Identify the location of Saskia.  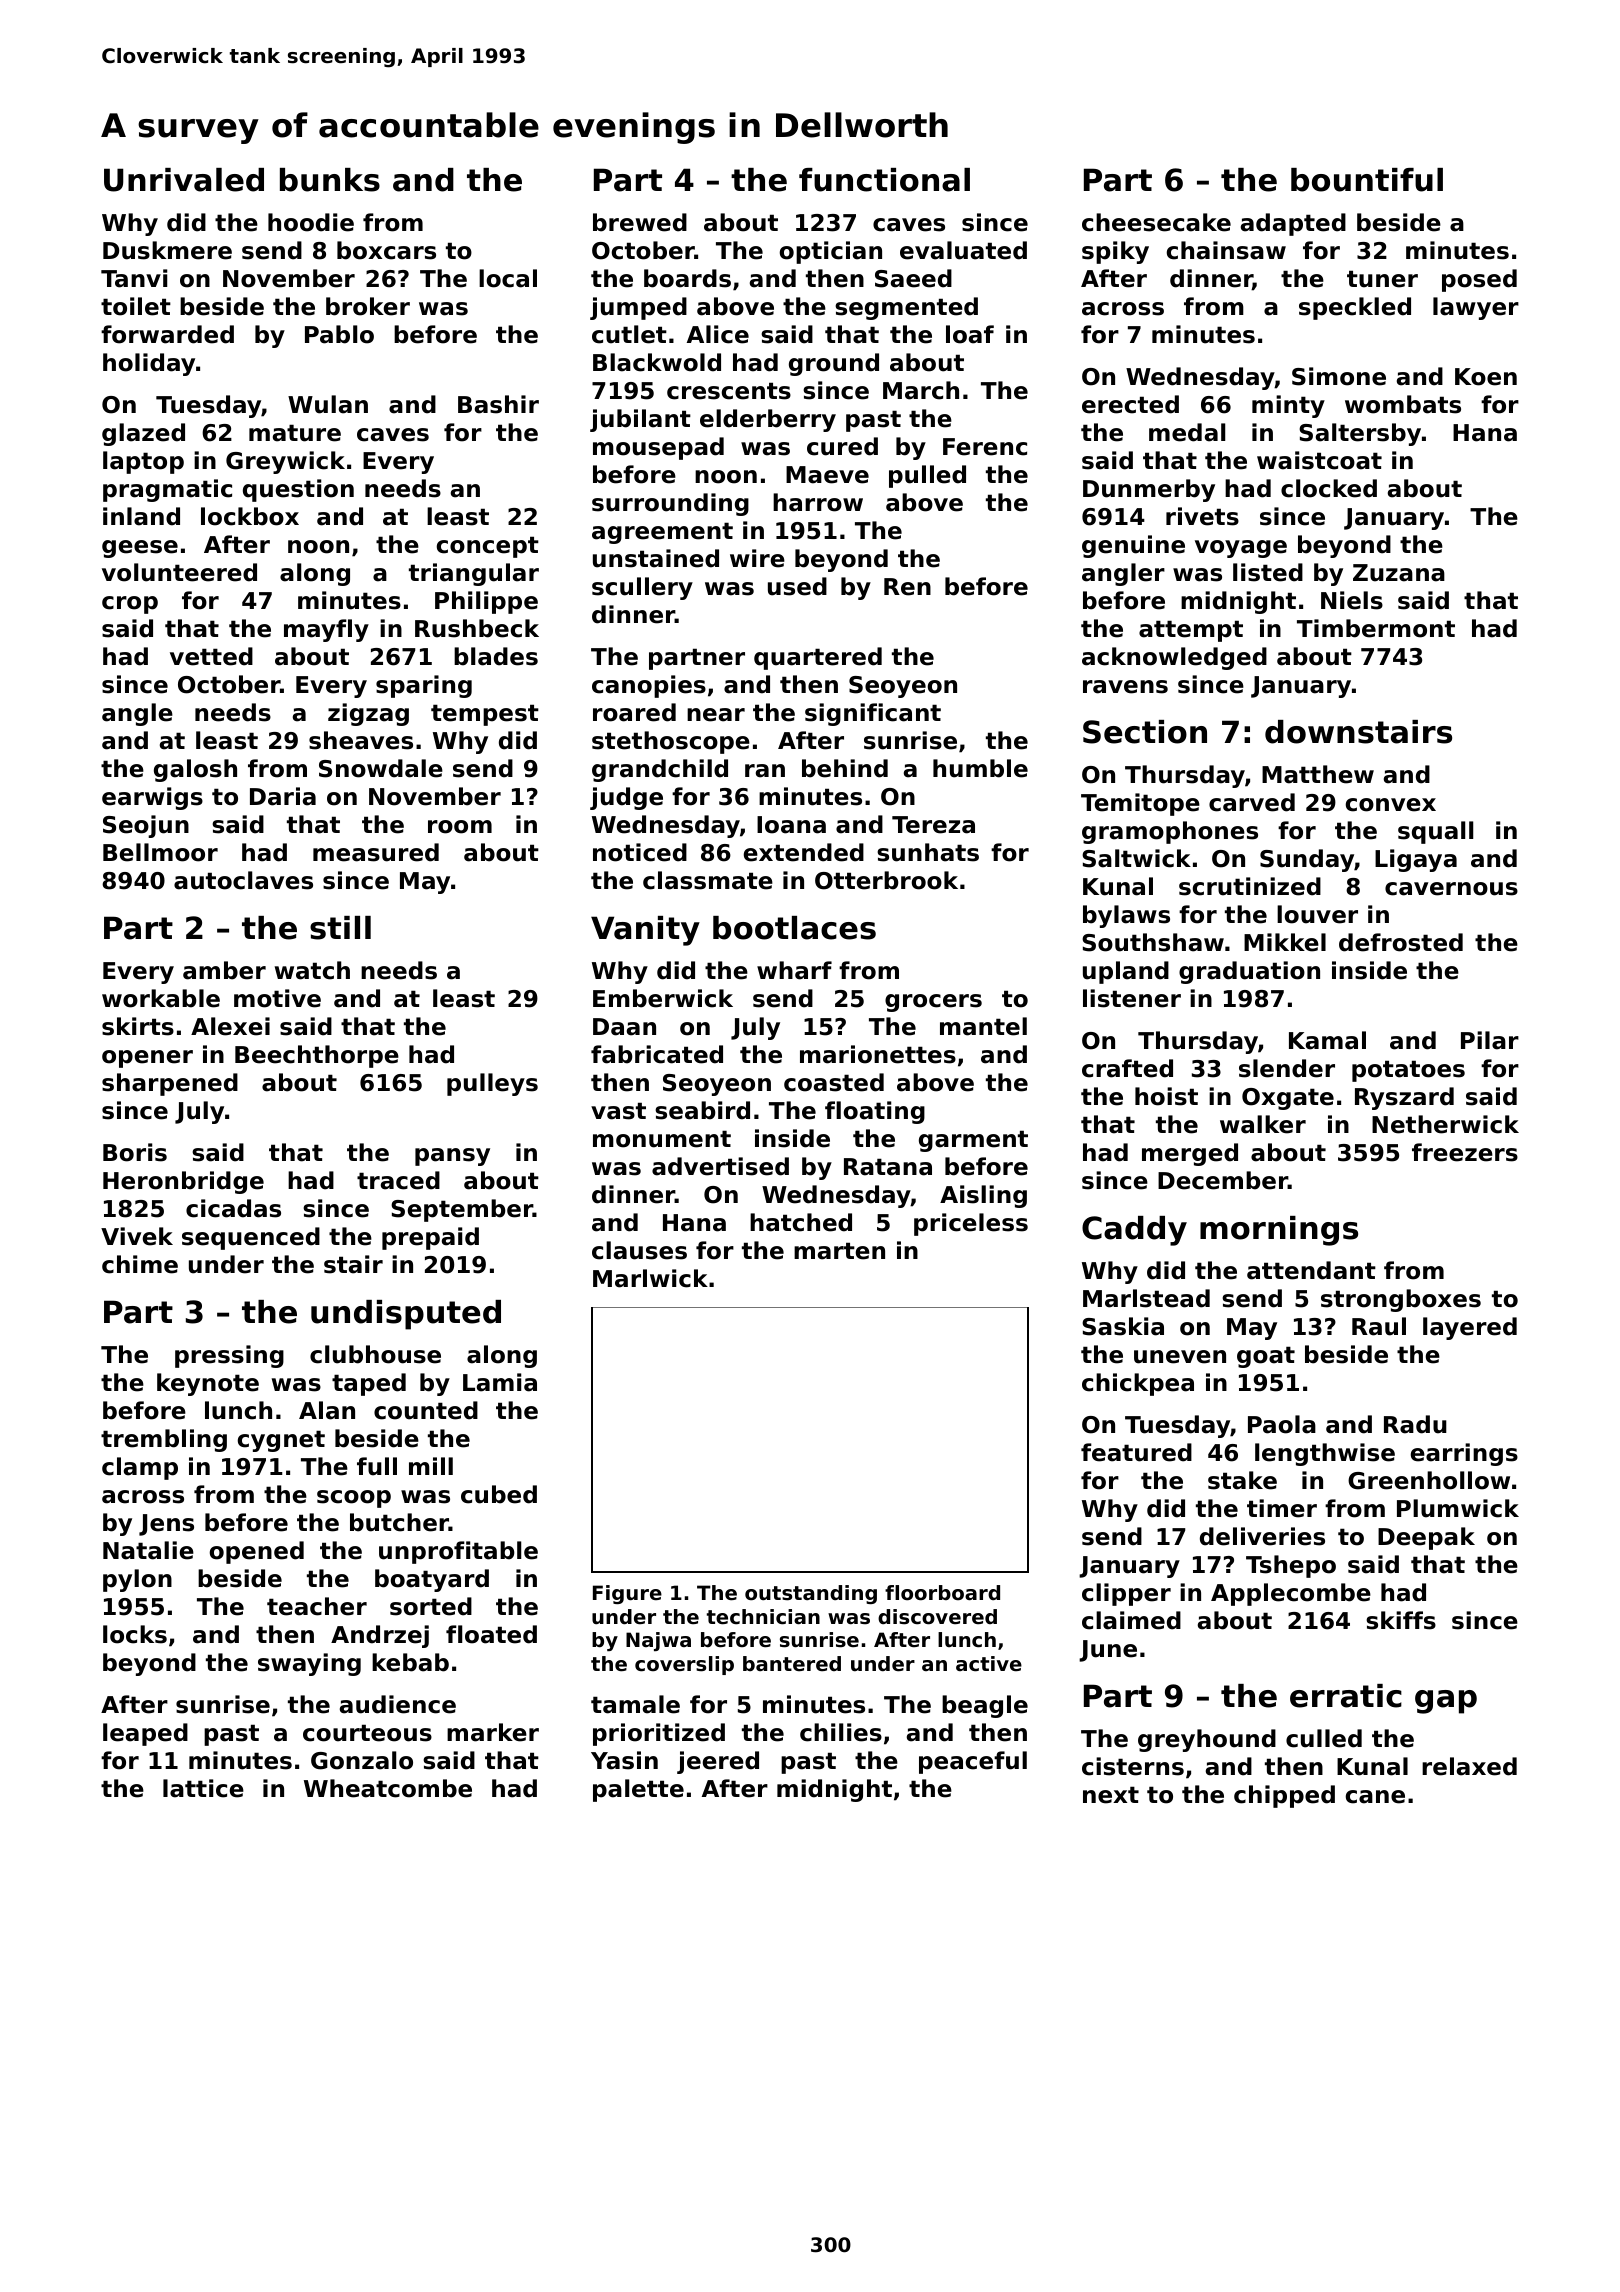
(1123, 1326).
